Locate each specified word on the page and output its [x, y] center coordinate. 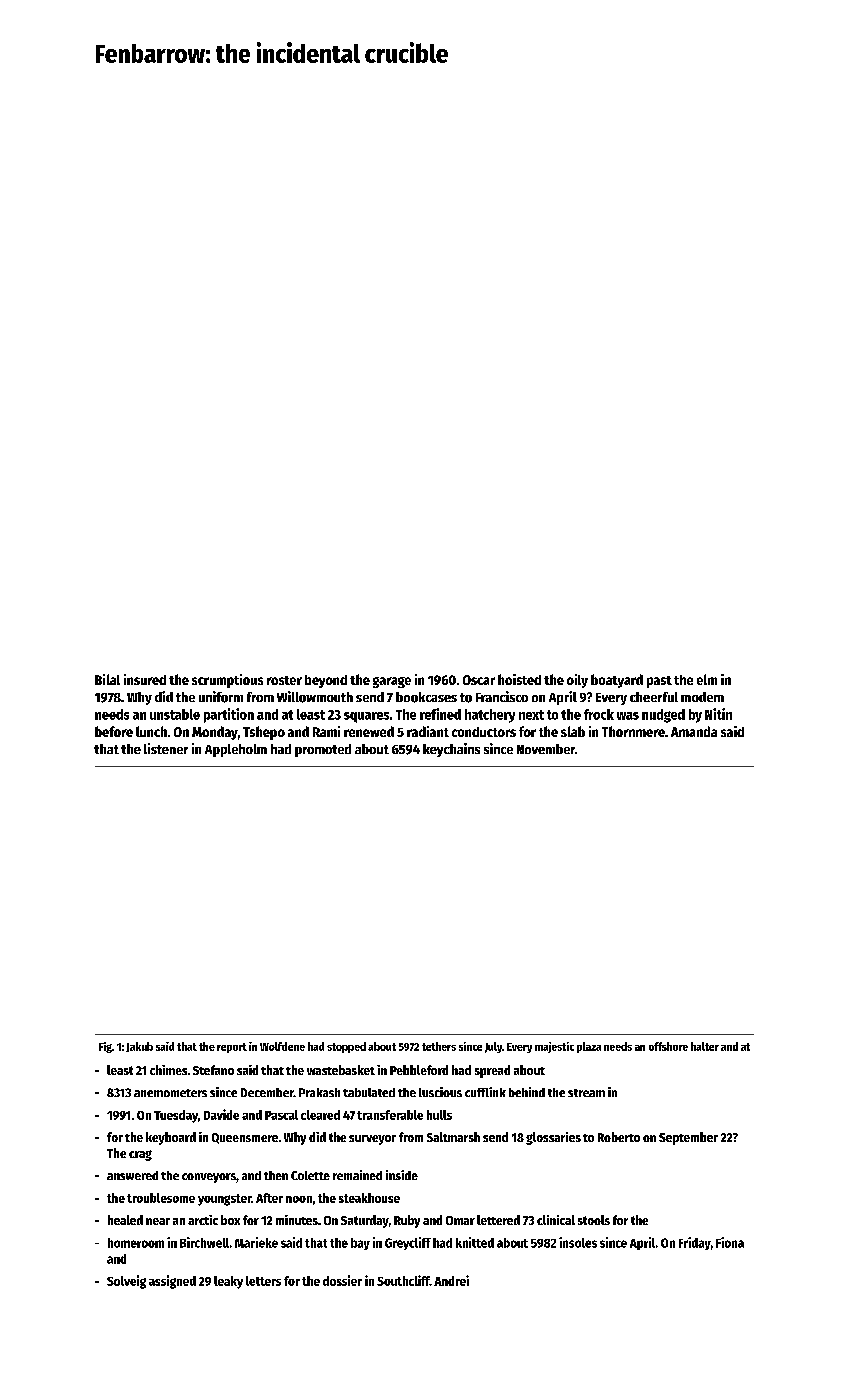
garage [392, 682]
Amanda [694, 731]
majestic [554, 1047]
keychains [451, 750]
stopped [346, 1047]
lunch [151, 731]
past [659, 682]
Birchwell [204, 1242]
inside [402, 1175]
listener [166, 748]
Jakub [139, 1047]
